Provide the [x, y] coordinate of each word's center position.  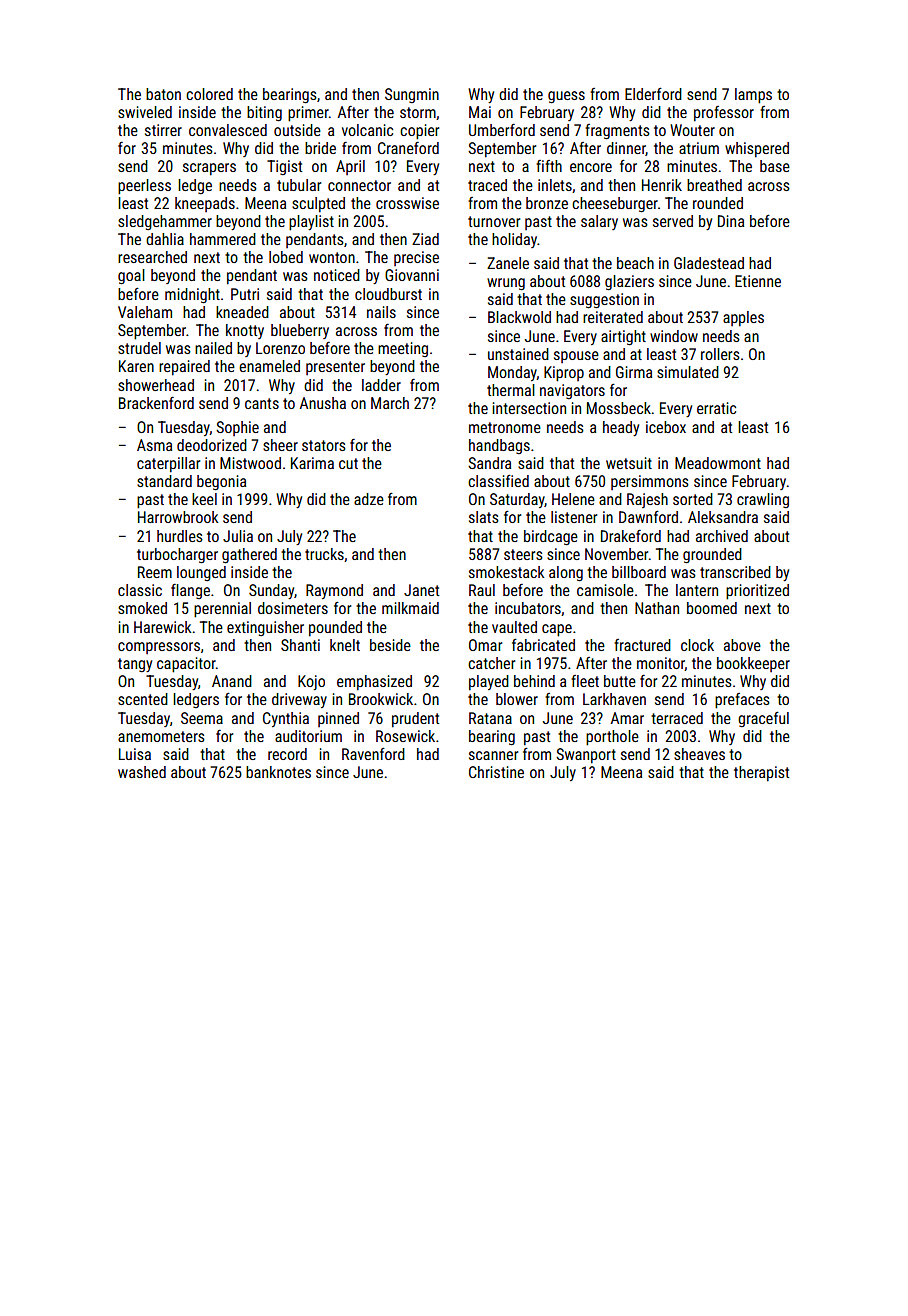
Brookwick [381, 699]
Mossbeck [619, 408]
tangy [135, 665]
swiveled [145, 112]
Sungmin [412, 95]
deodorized [212, 445]
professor [724, 114]
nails [381, 312]
